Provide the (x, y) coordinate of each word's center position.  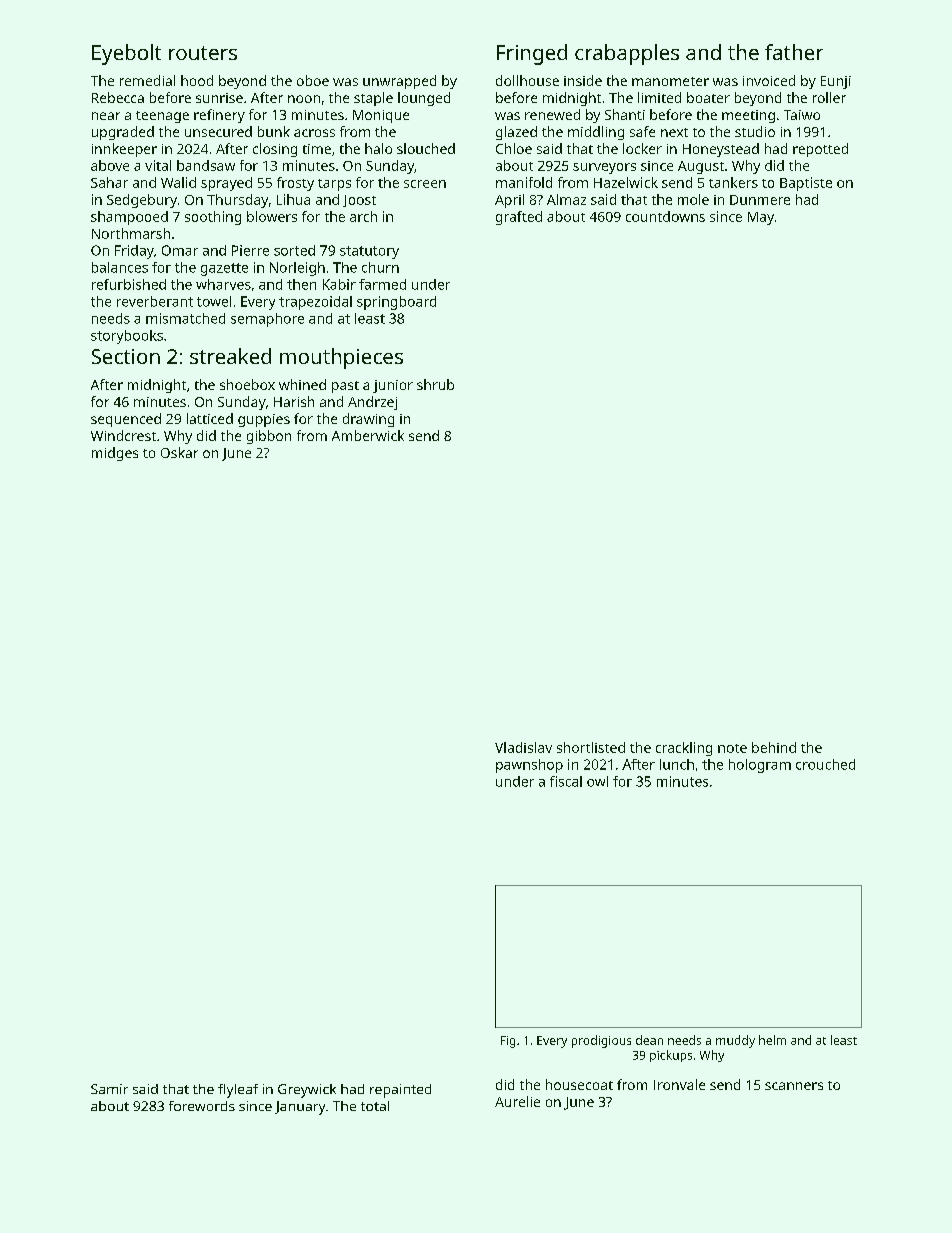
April (509, 201)
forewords (202, 1106)
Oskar (179, 452)
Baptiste (806, 184)
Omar (180, 250)
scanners (794, 1086)
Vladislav (523, 747)
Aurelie (517, 1101)
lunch (677, 764)
